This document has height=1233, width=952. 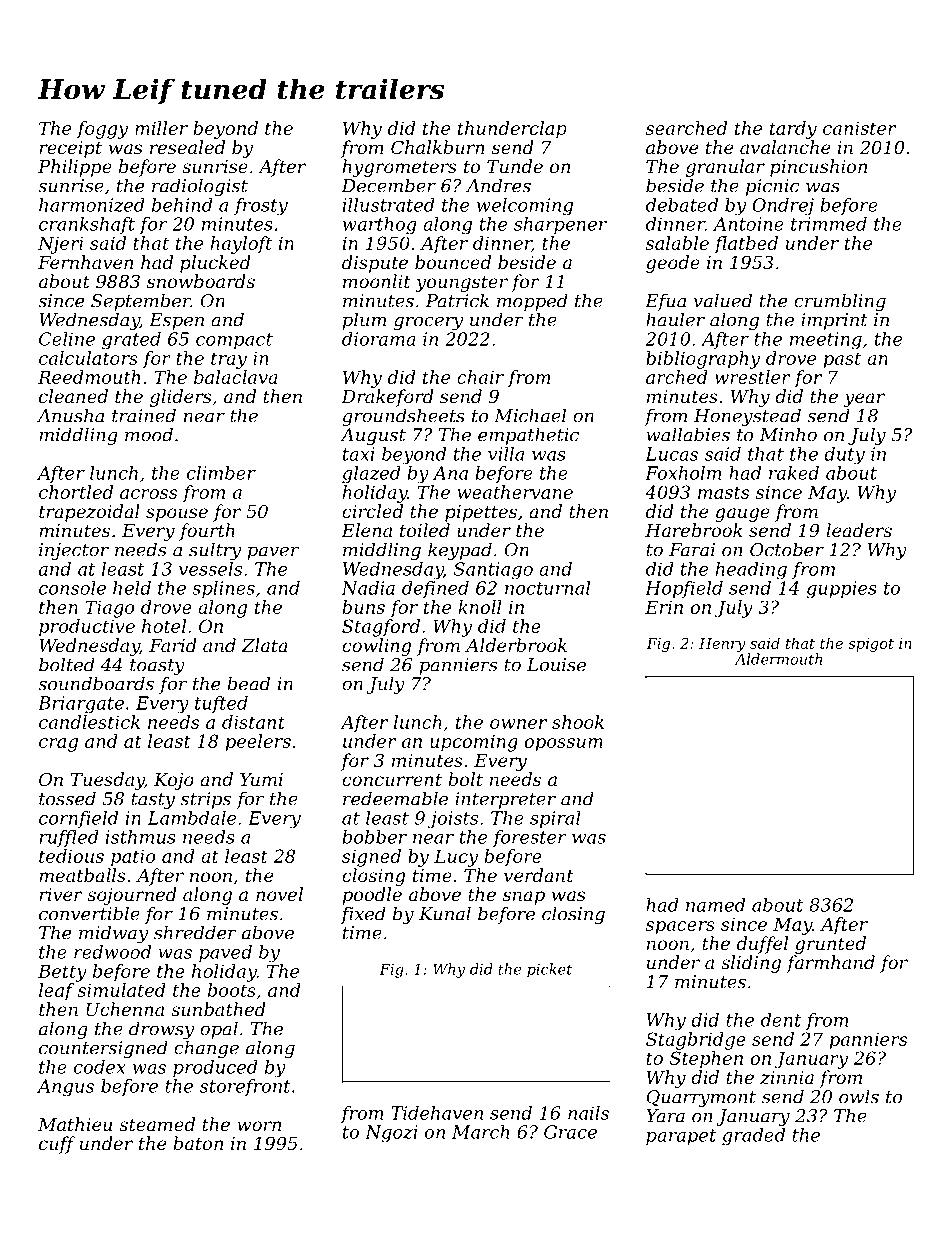 I want to click on frosty, so click(x=261, y=206).
